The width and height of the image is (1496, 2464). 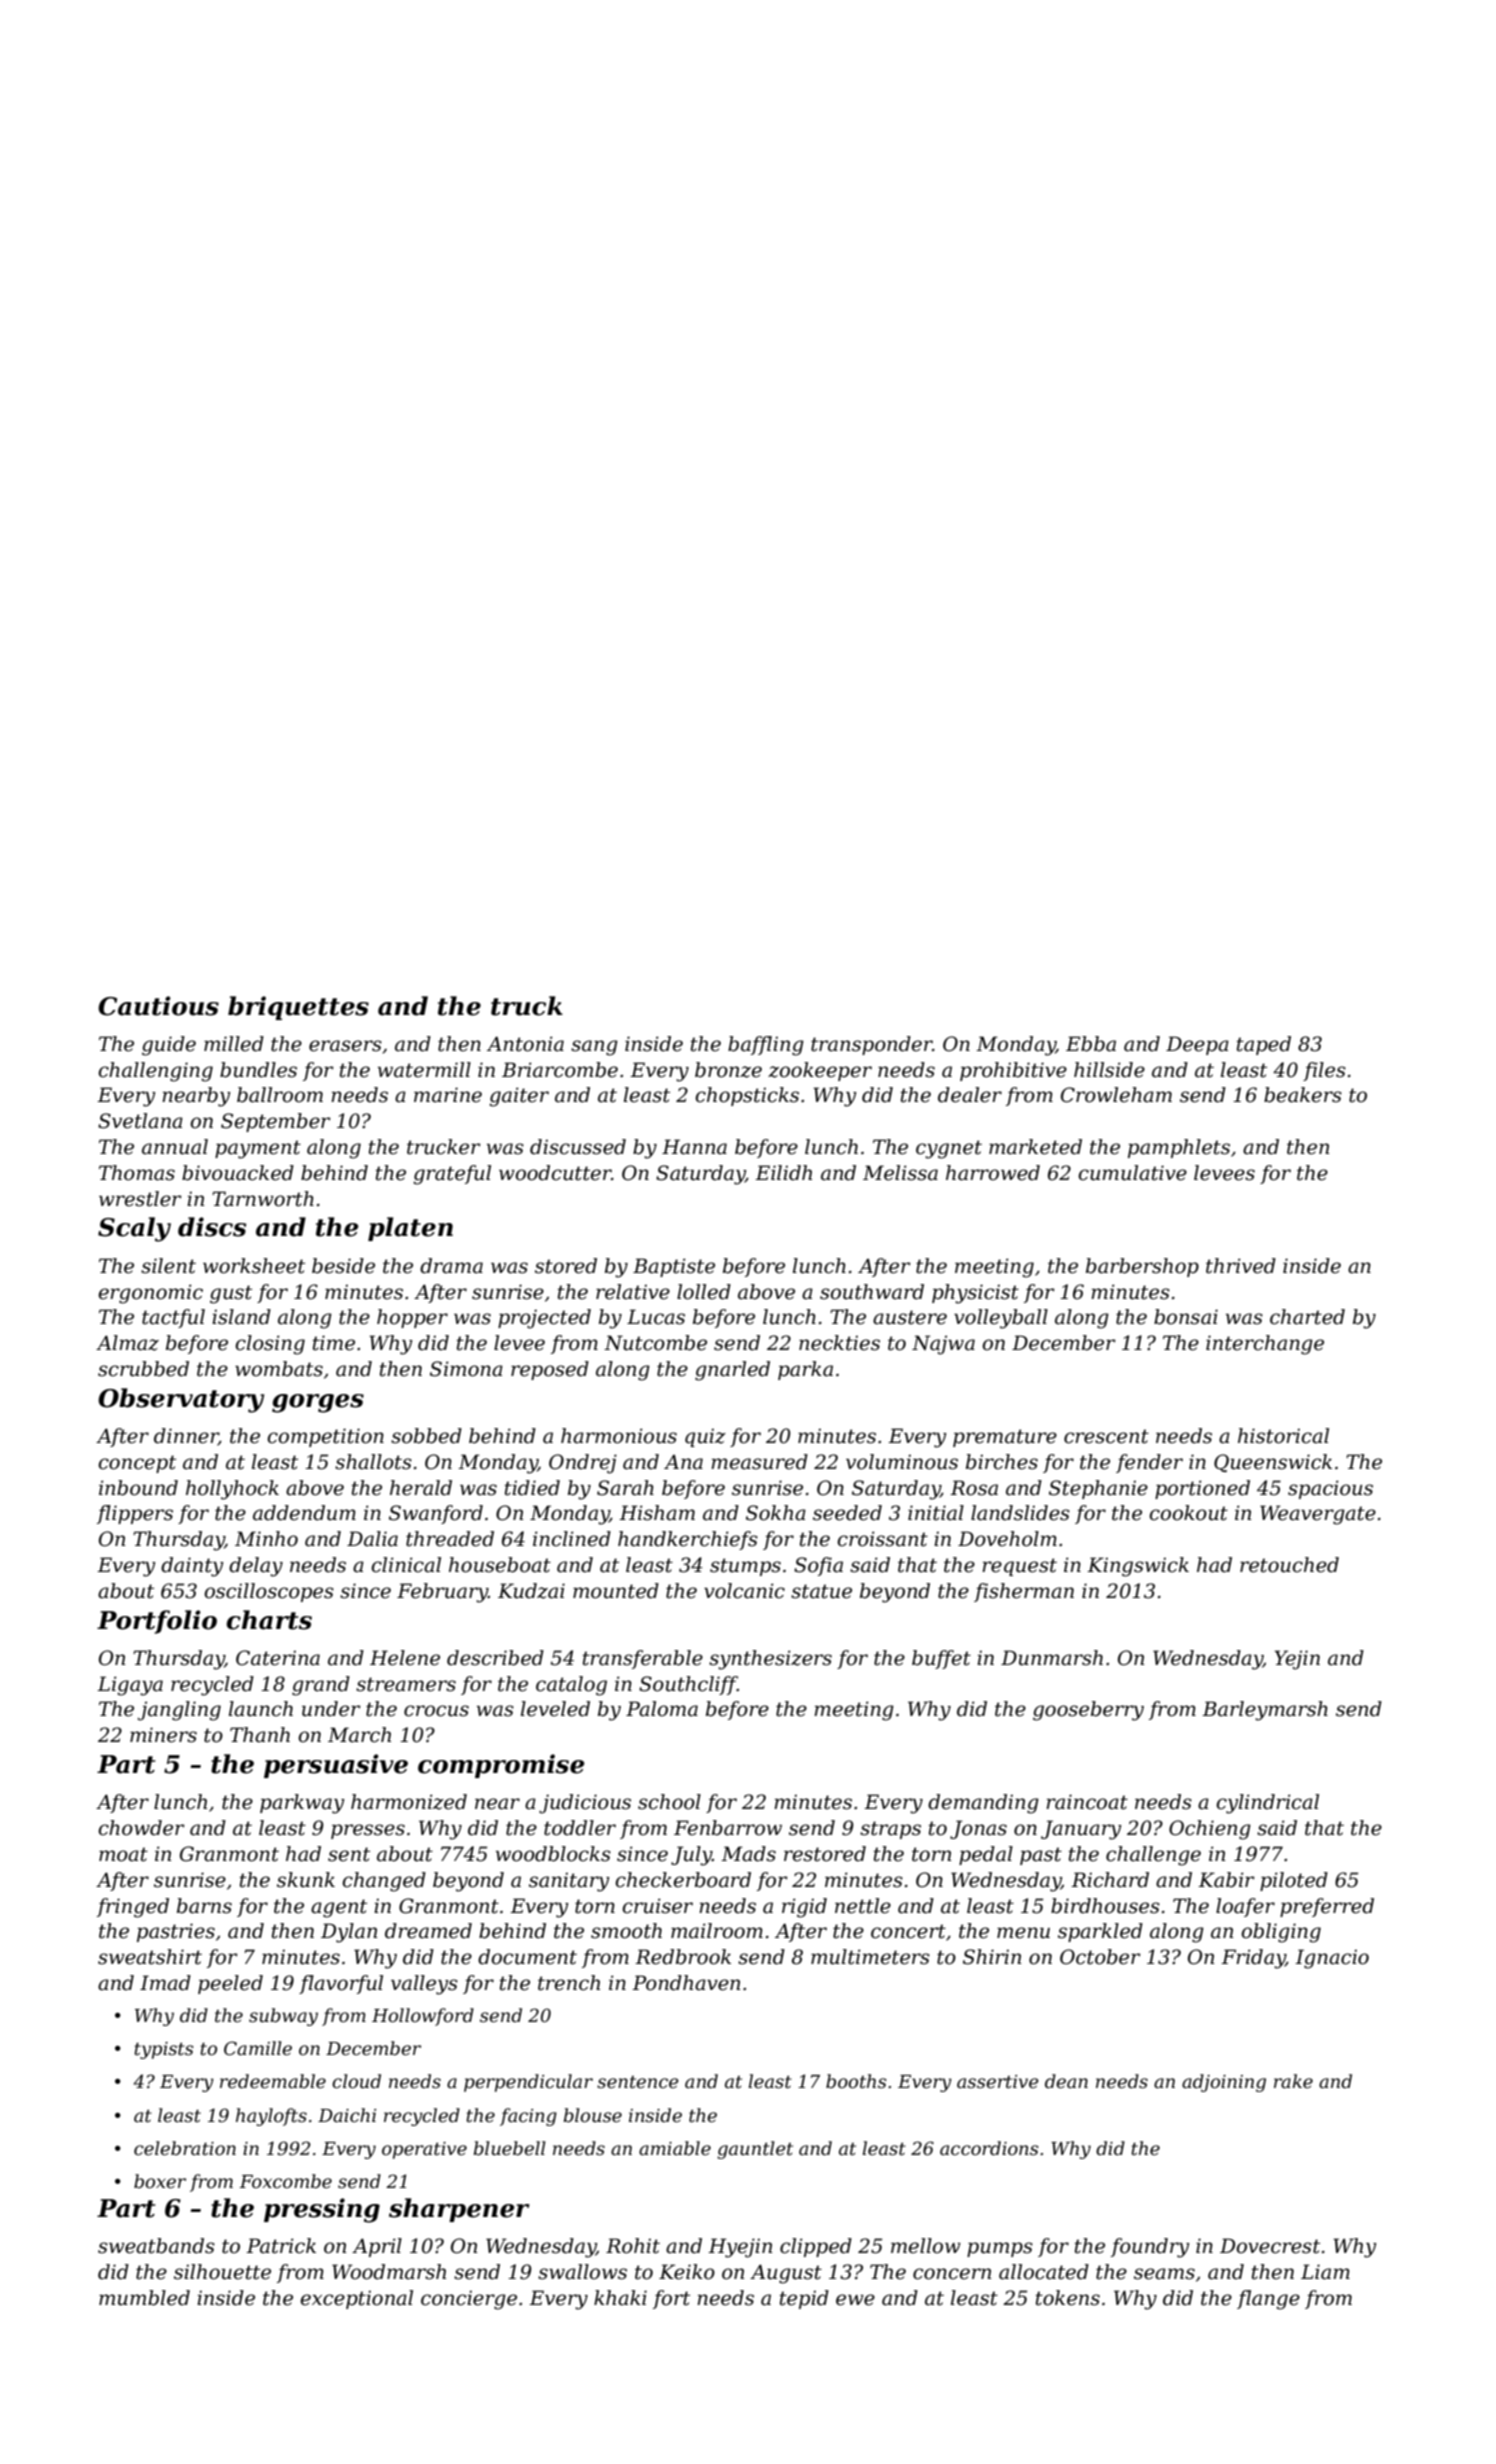 I want to click on khaki, so click(x=620, y=2298).
